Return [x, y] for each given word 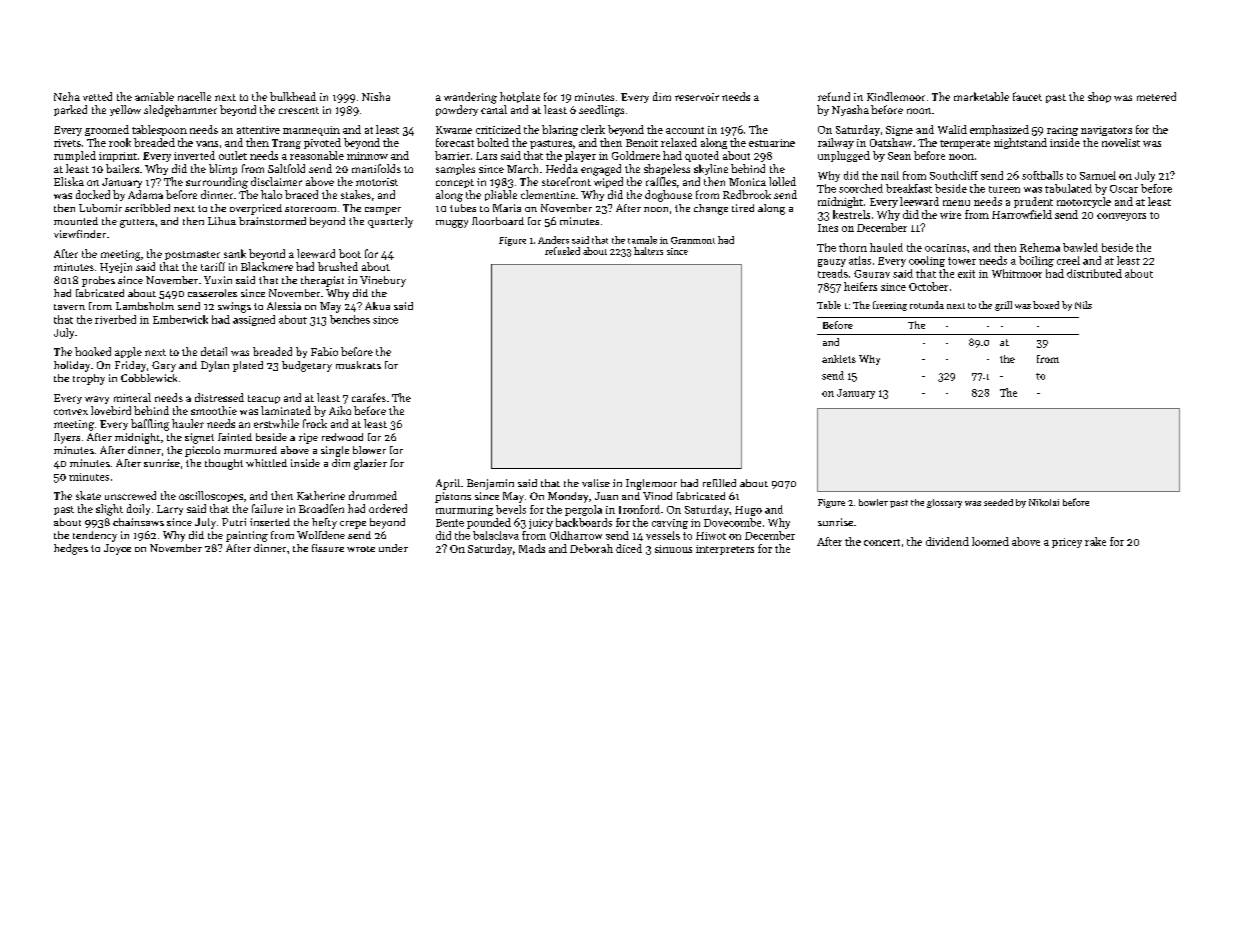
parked [70, 110]
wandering [470, 98]
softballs [1042, 175]
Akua [377, 306]
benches [350, 319]
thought [224, 464]
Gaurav [872, 274]
